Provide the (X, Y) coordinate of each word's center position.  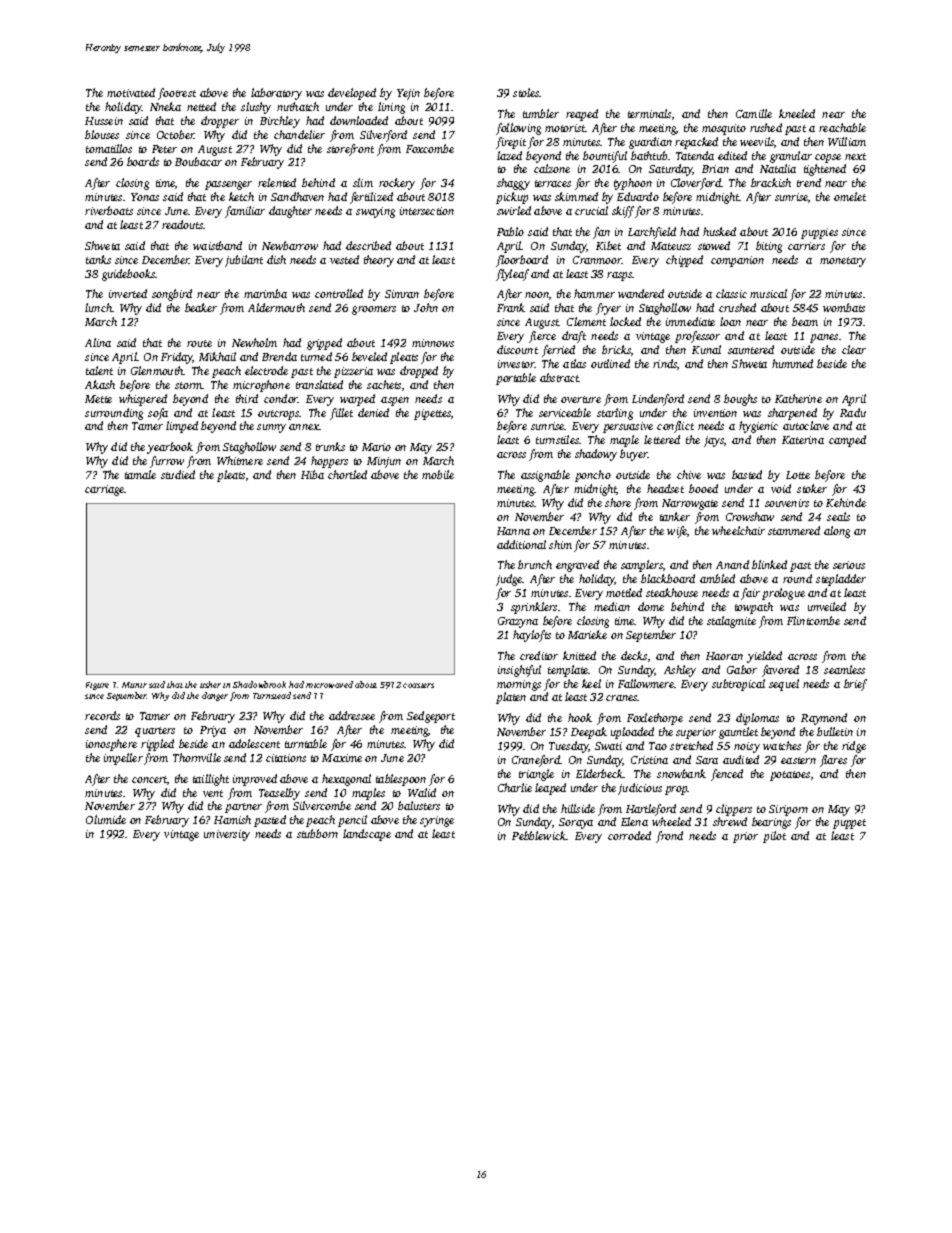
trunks (330, 446)
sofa (158, 414)
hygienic (758, 427)
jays (714, 441)
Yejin (408, 94)
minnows (433, 343)
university (227, 835)
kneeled (797, 113)
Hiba (312, 474)
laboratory (276, 94)
